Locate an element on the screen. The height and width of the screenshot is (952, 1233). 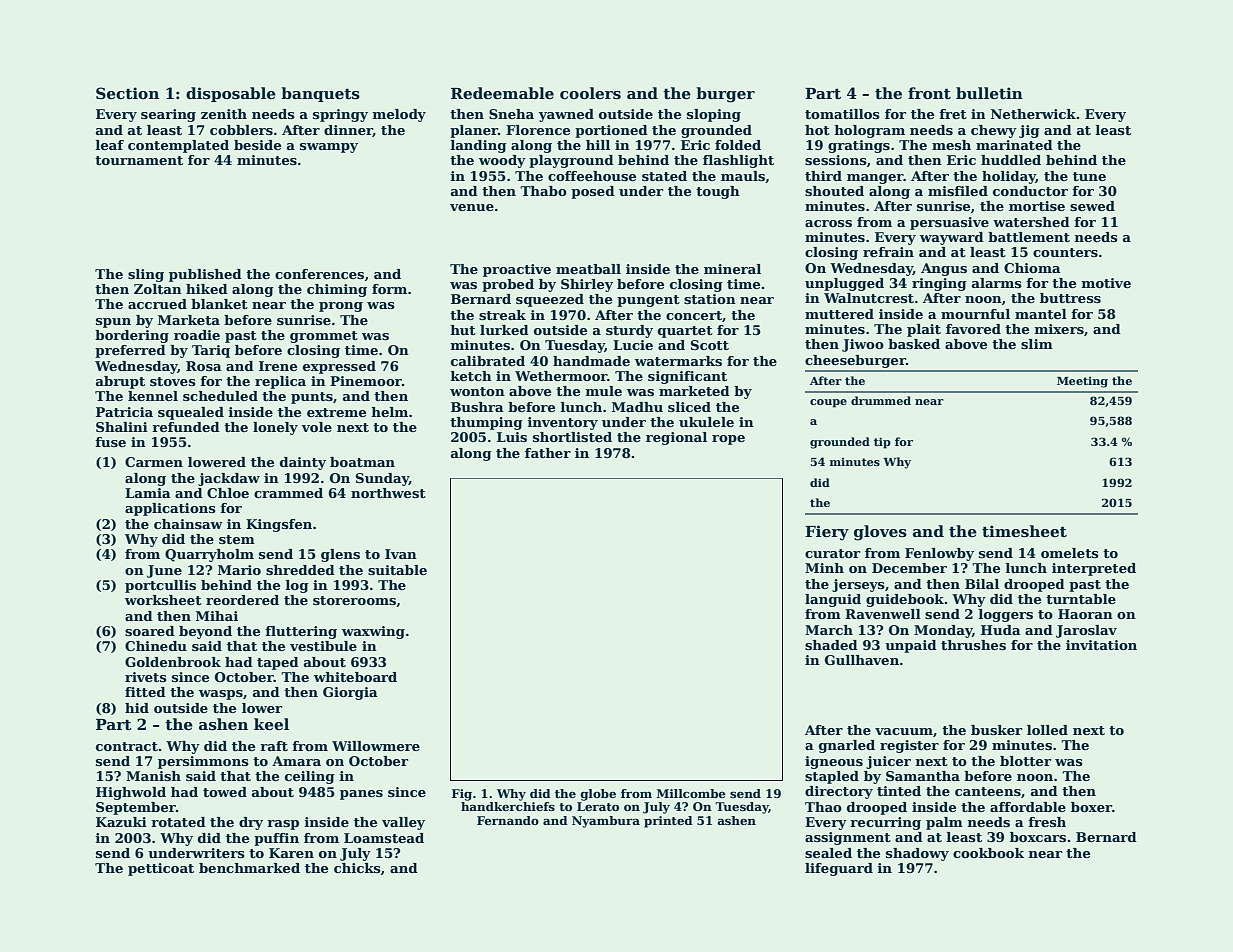
Section is located at coordinates (127, 93).
